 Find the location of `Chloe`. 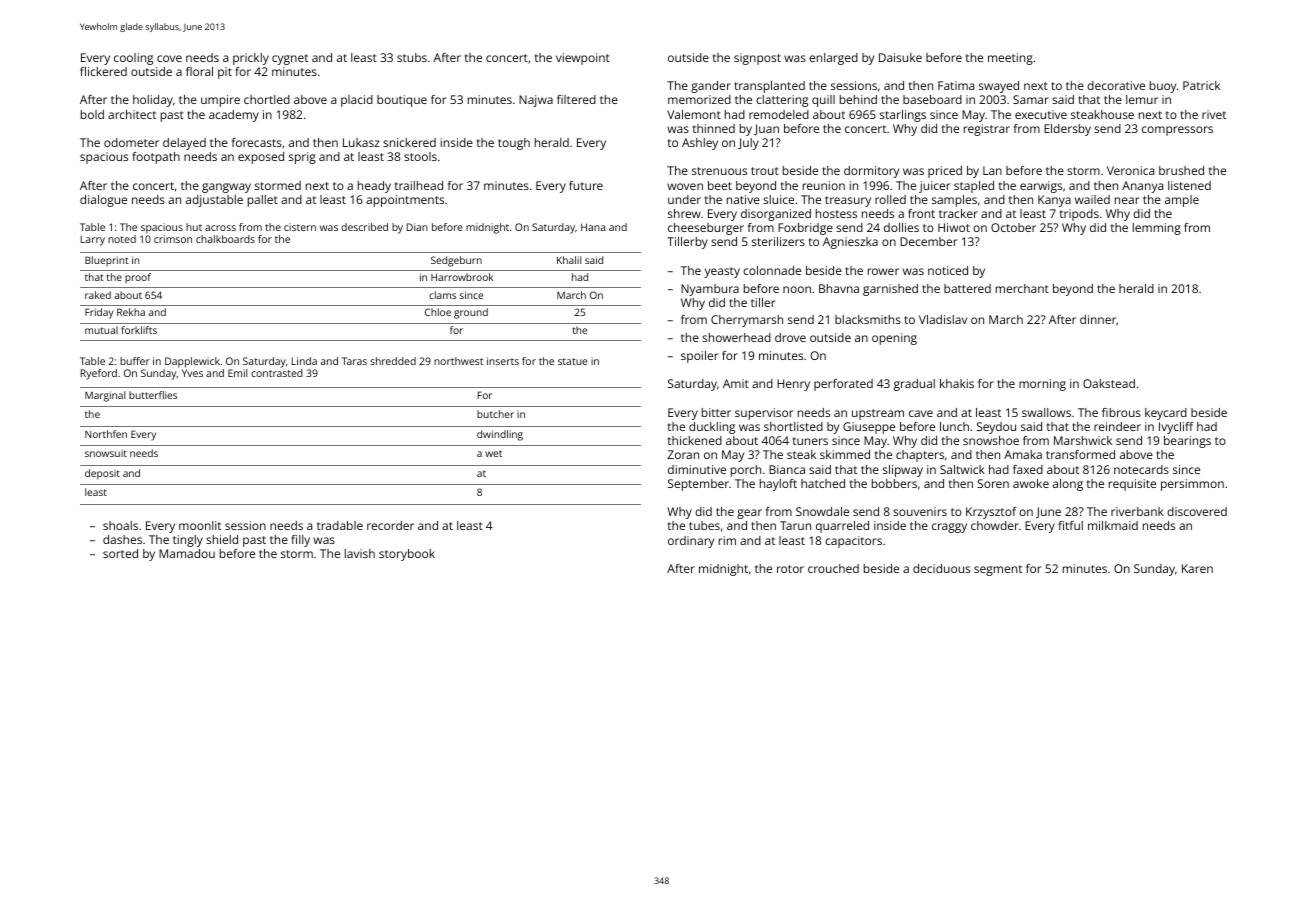

Chloe is located at coordinates (438, 312).
